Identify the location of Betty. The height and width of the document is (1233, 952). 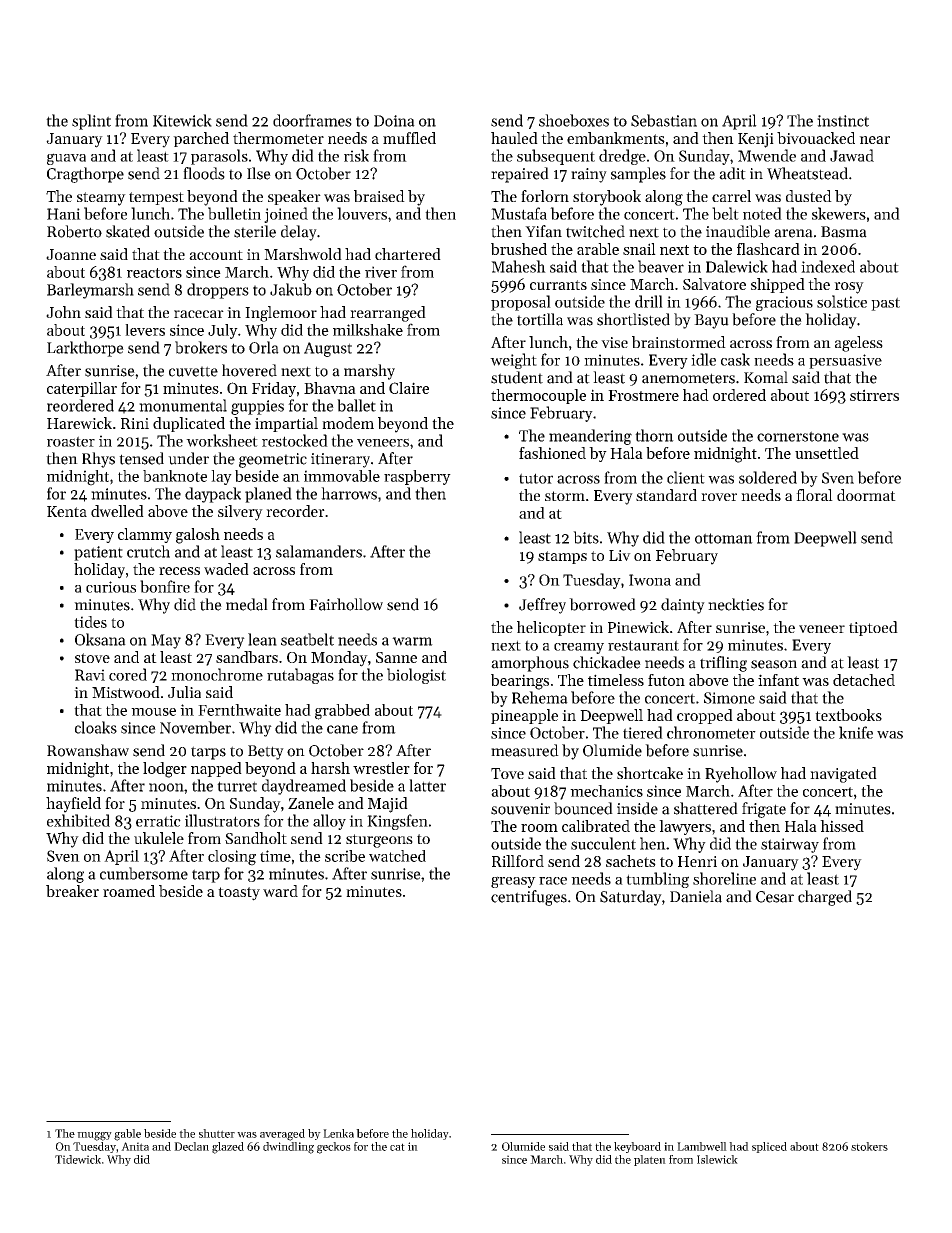
(266, 752).
